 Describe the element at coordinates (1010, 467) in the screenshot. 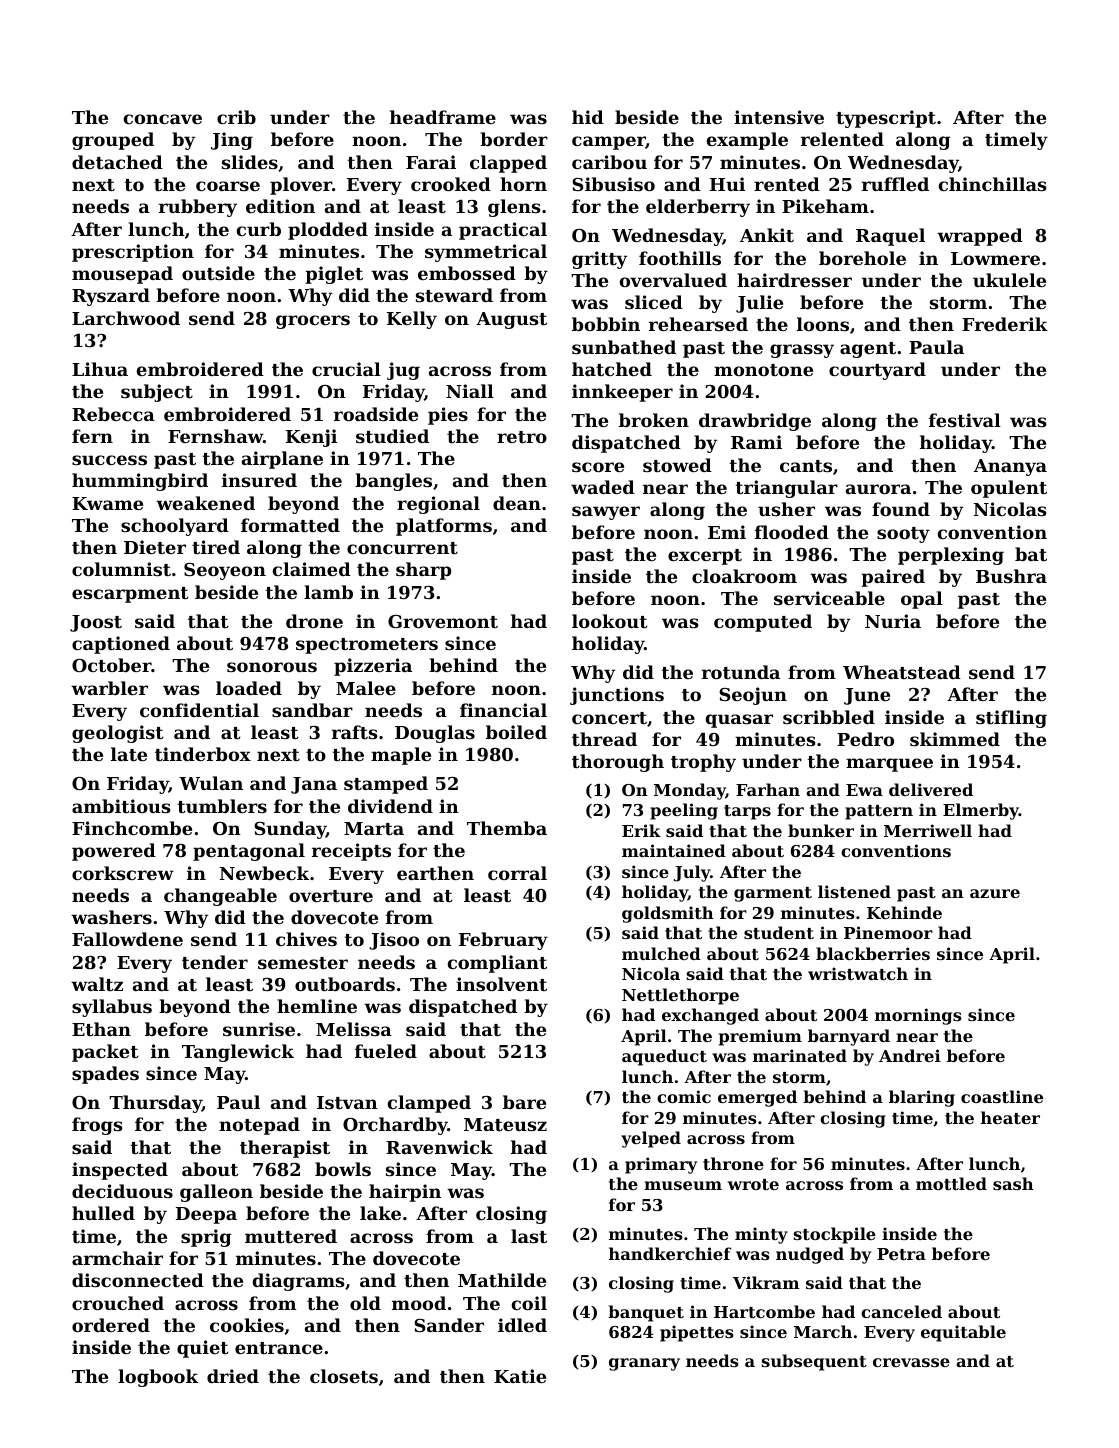

I see `Ananya` at that location.
